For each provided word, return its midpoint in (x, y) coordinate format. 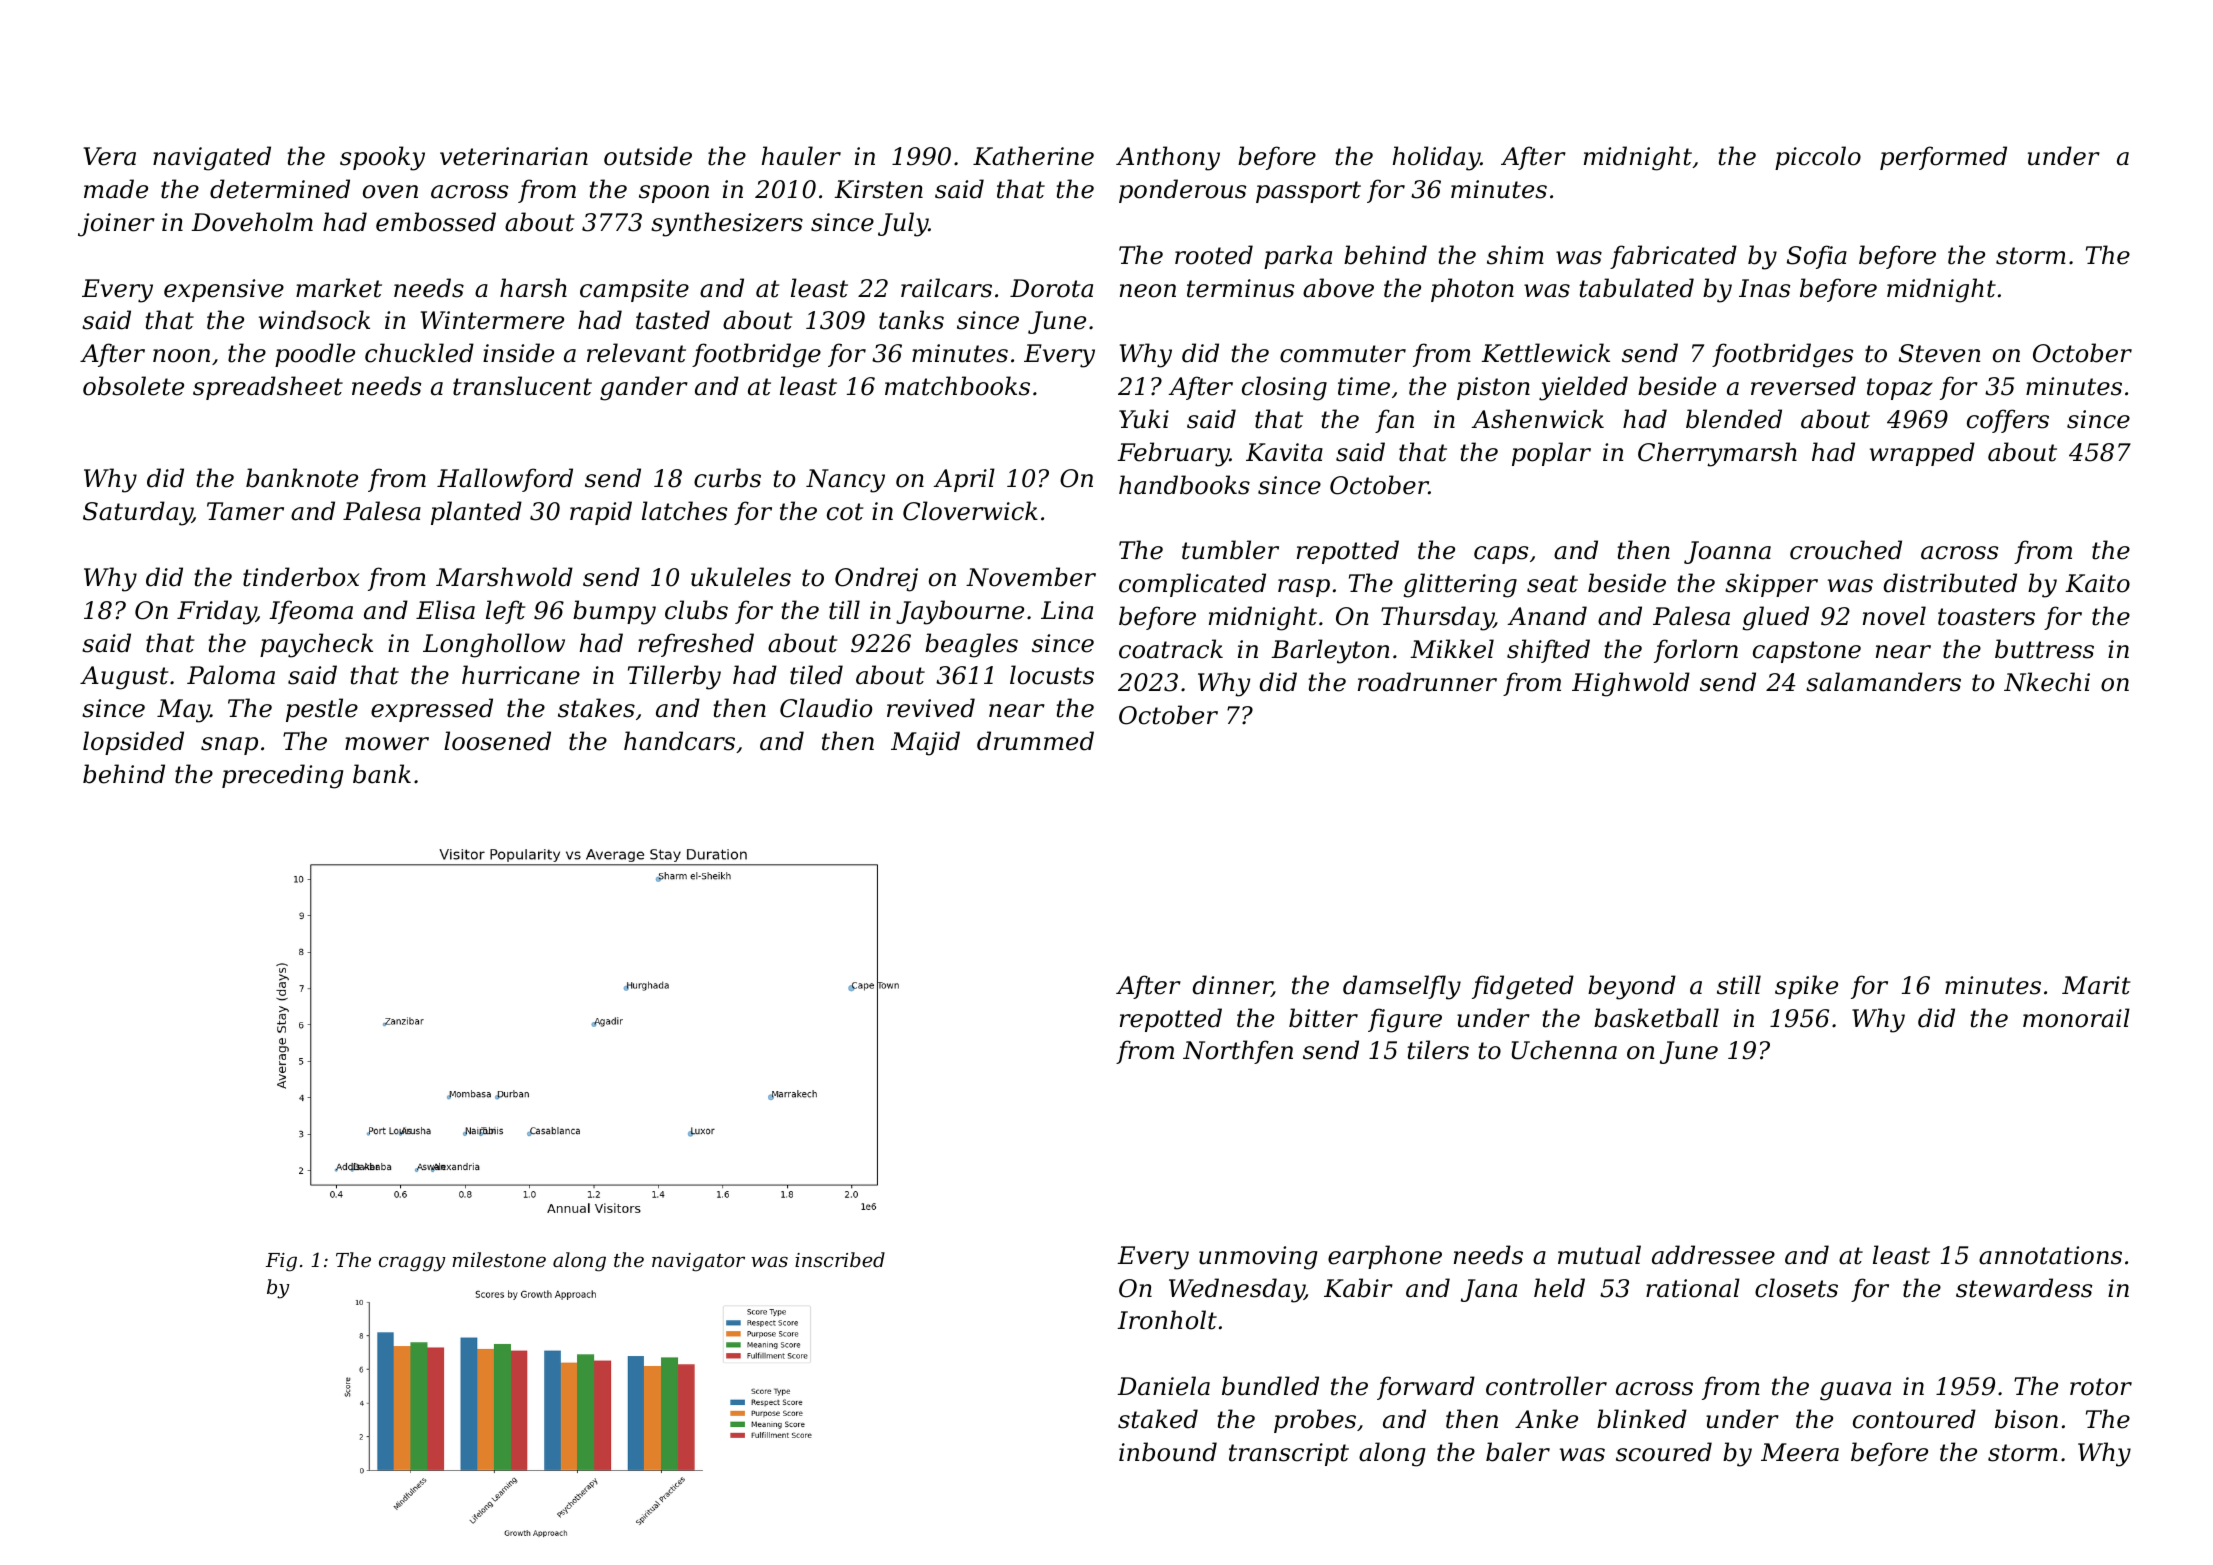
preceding (282, 776)
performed (1943, 158)
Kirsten (878, 189)
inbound (1168, 1452)
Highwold (1631, 684)
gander (644, 388)
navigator (698, 1262)
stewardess (2024, 1288)
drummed (1035, 741)
